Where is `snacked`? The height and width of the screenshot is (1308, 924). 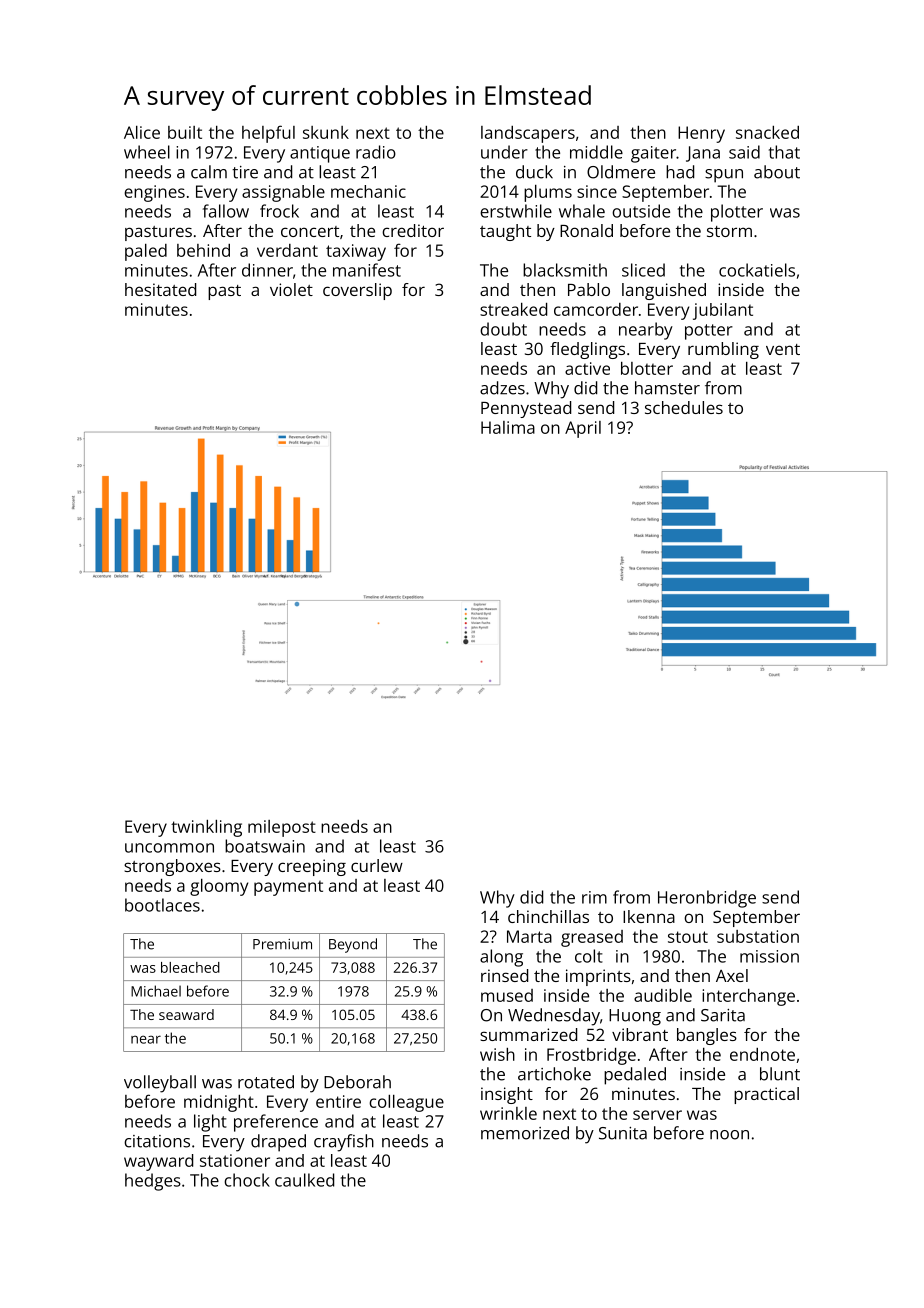
snacked is located at coordinates (767, 132).
